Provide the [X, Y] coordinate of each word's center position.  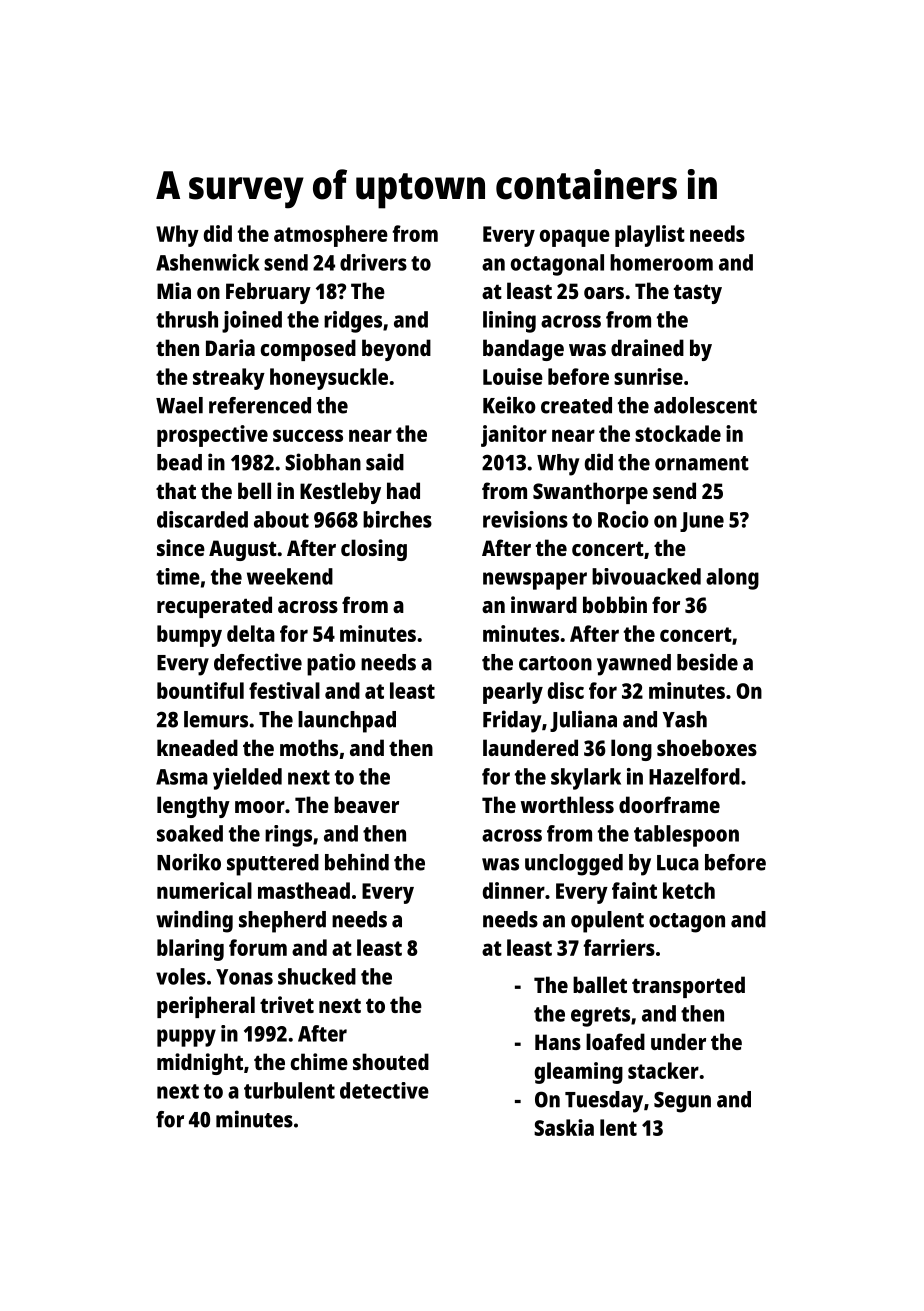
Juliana [583, 721]
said [385, 462]
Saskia [564, 1127]
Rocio [623, 519]
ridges [353, 322]
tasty [698, 294]
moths [309, 747]
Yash [685, 719]
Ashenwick [208, 262]
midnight [200, 1064]
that [176, 490]
